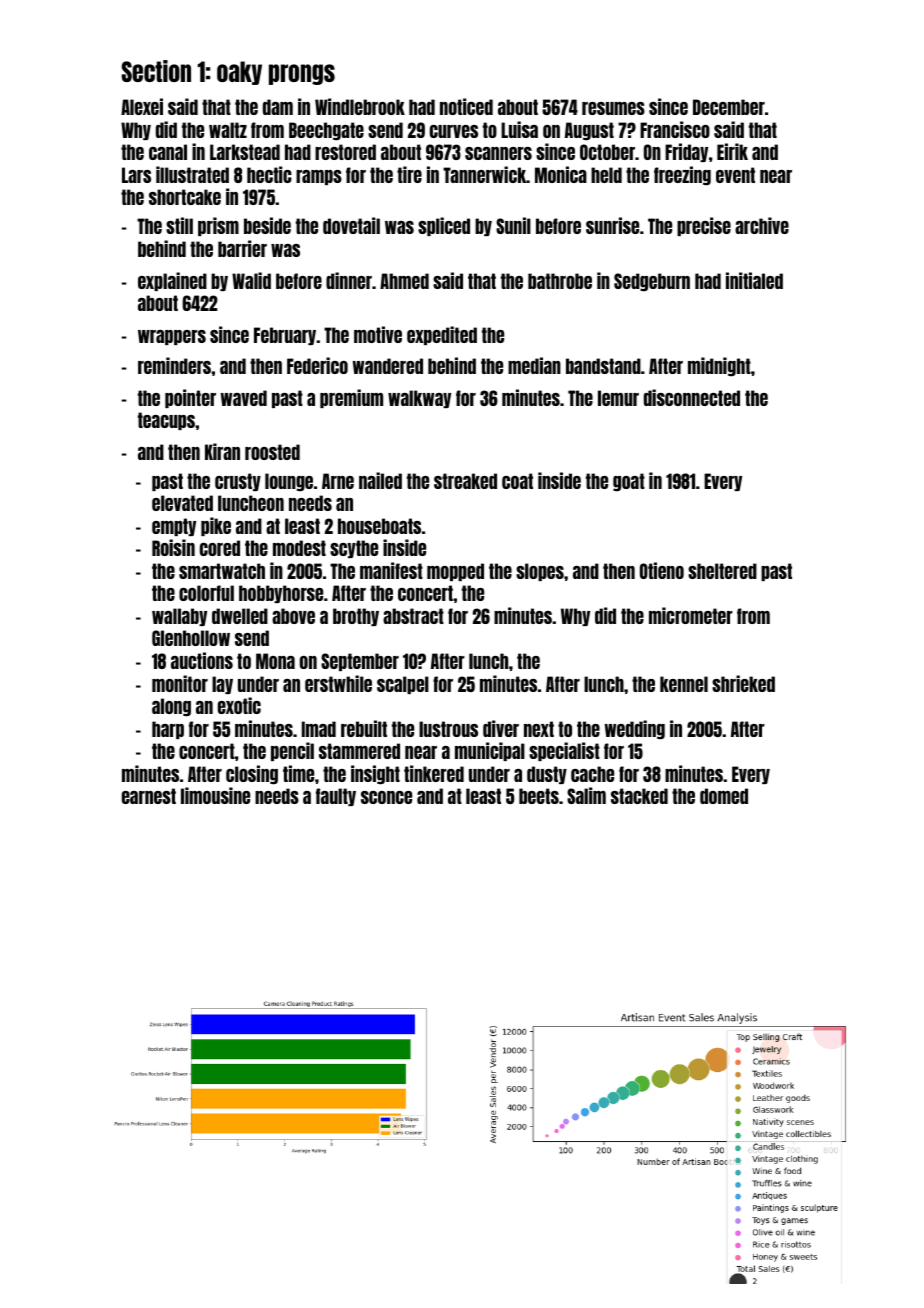 The width and height of the screenshot is (924, 1308). I want to click on auctions, so click(202, 660).
